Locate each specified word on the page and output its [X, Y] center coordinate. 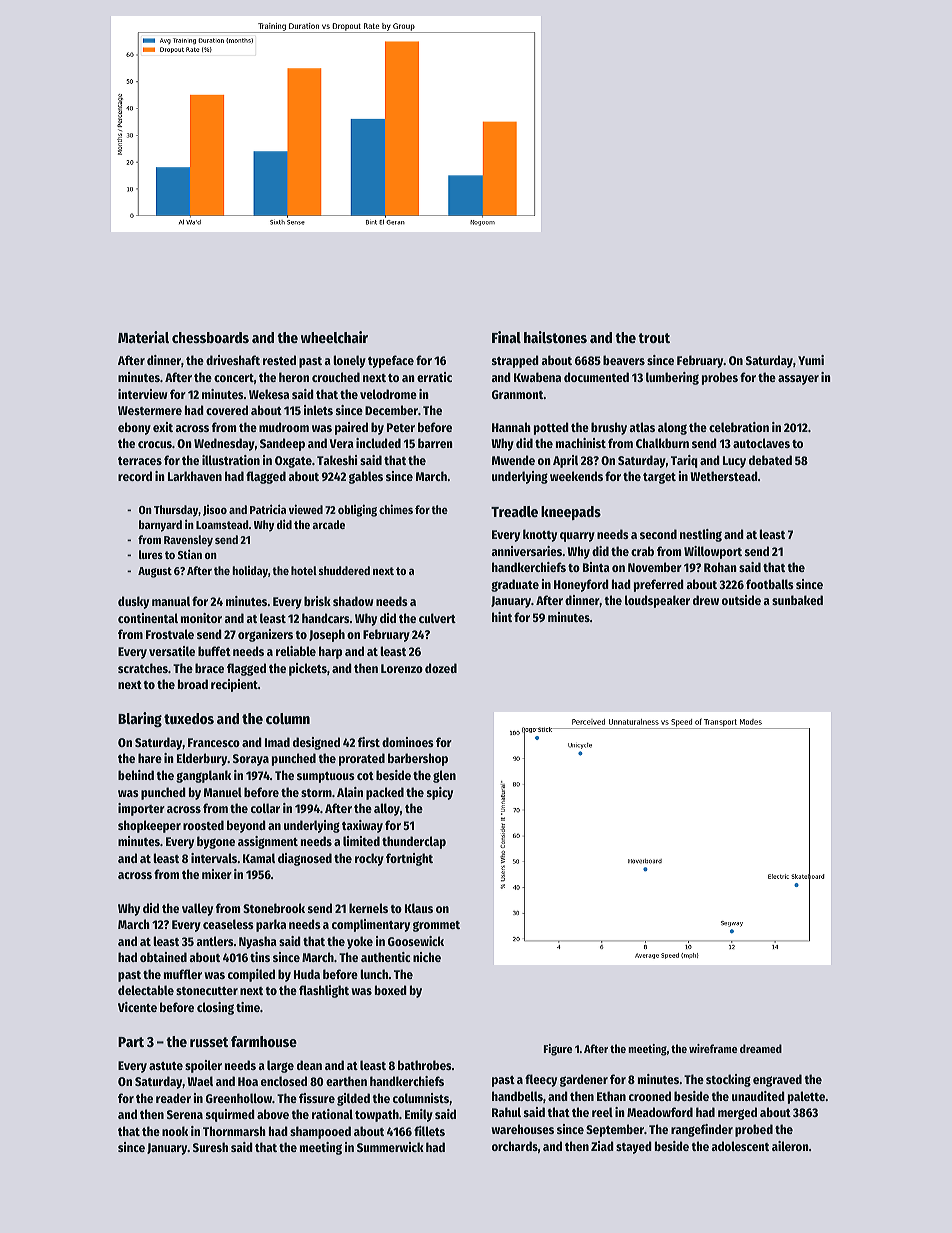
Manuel [223, 792]
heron [294, 377]
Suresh [210, 1147]
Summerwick [390, 1147]
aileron [790, 1146]
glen [444, 776]
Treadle [514, 511]
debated [770, 460]
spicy [440, 793]
